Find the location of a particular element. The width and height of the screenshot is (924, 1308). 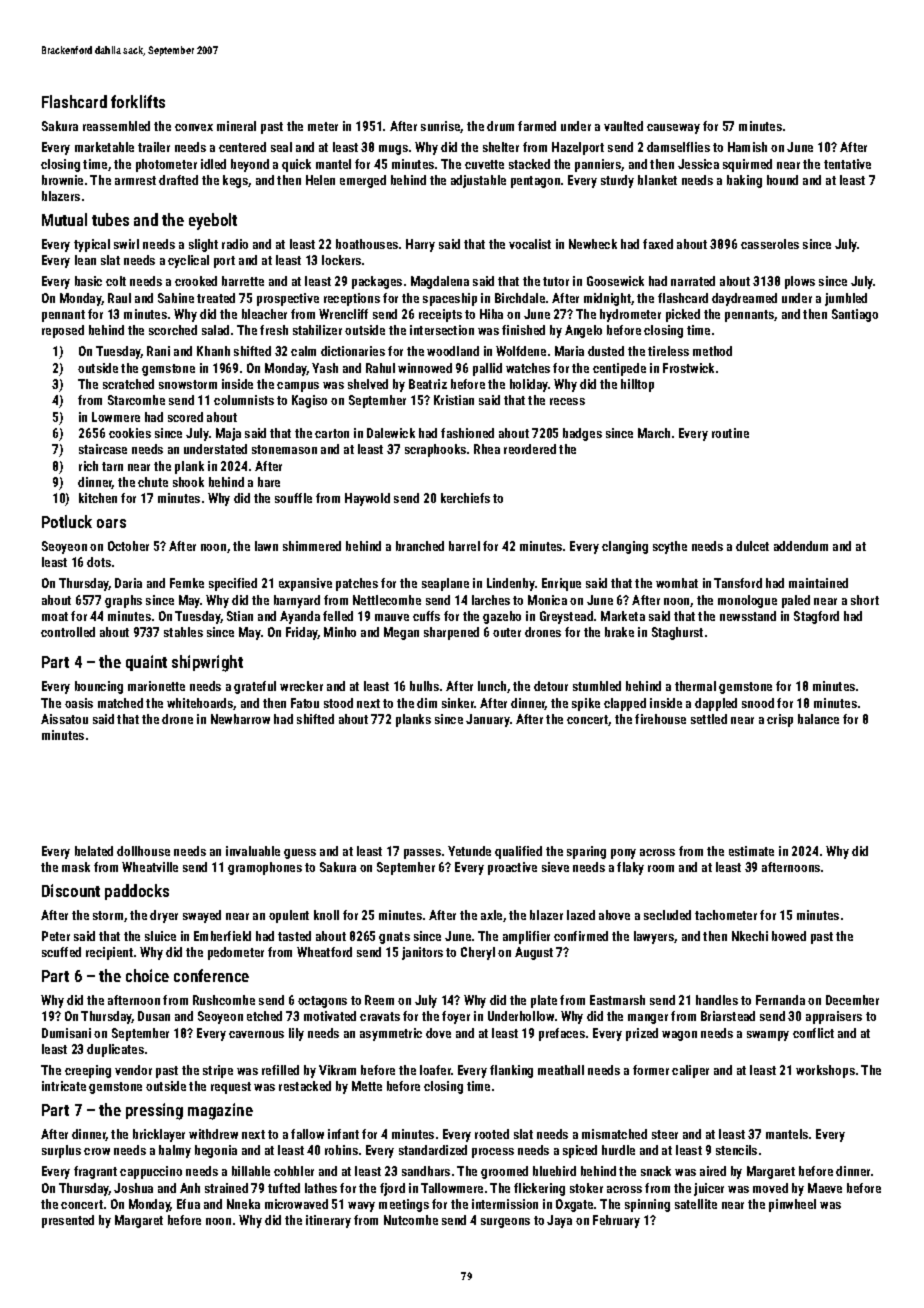

stood is located at coordinates (338, 703).
